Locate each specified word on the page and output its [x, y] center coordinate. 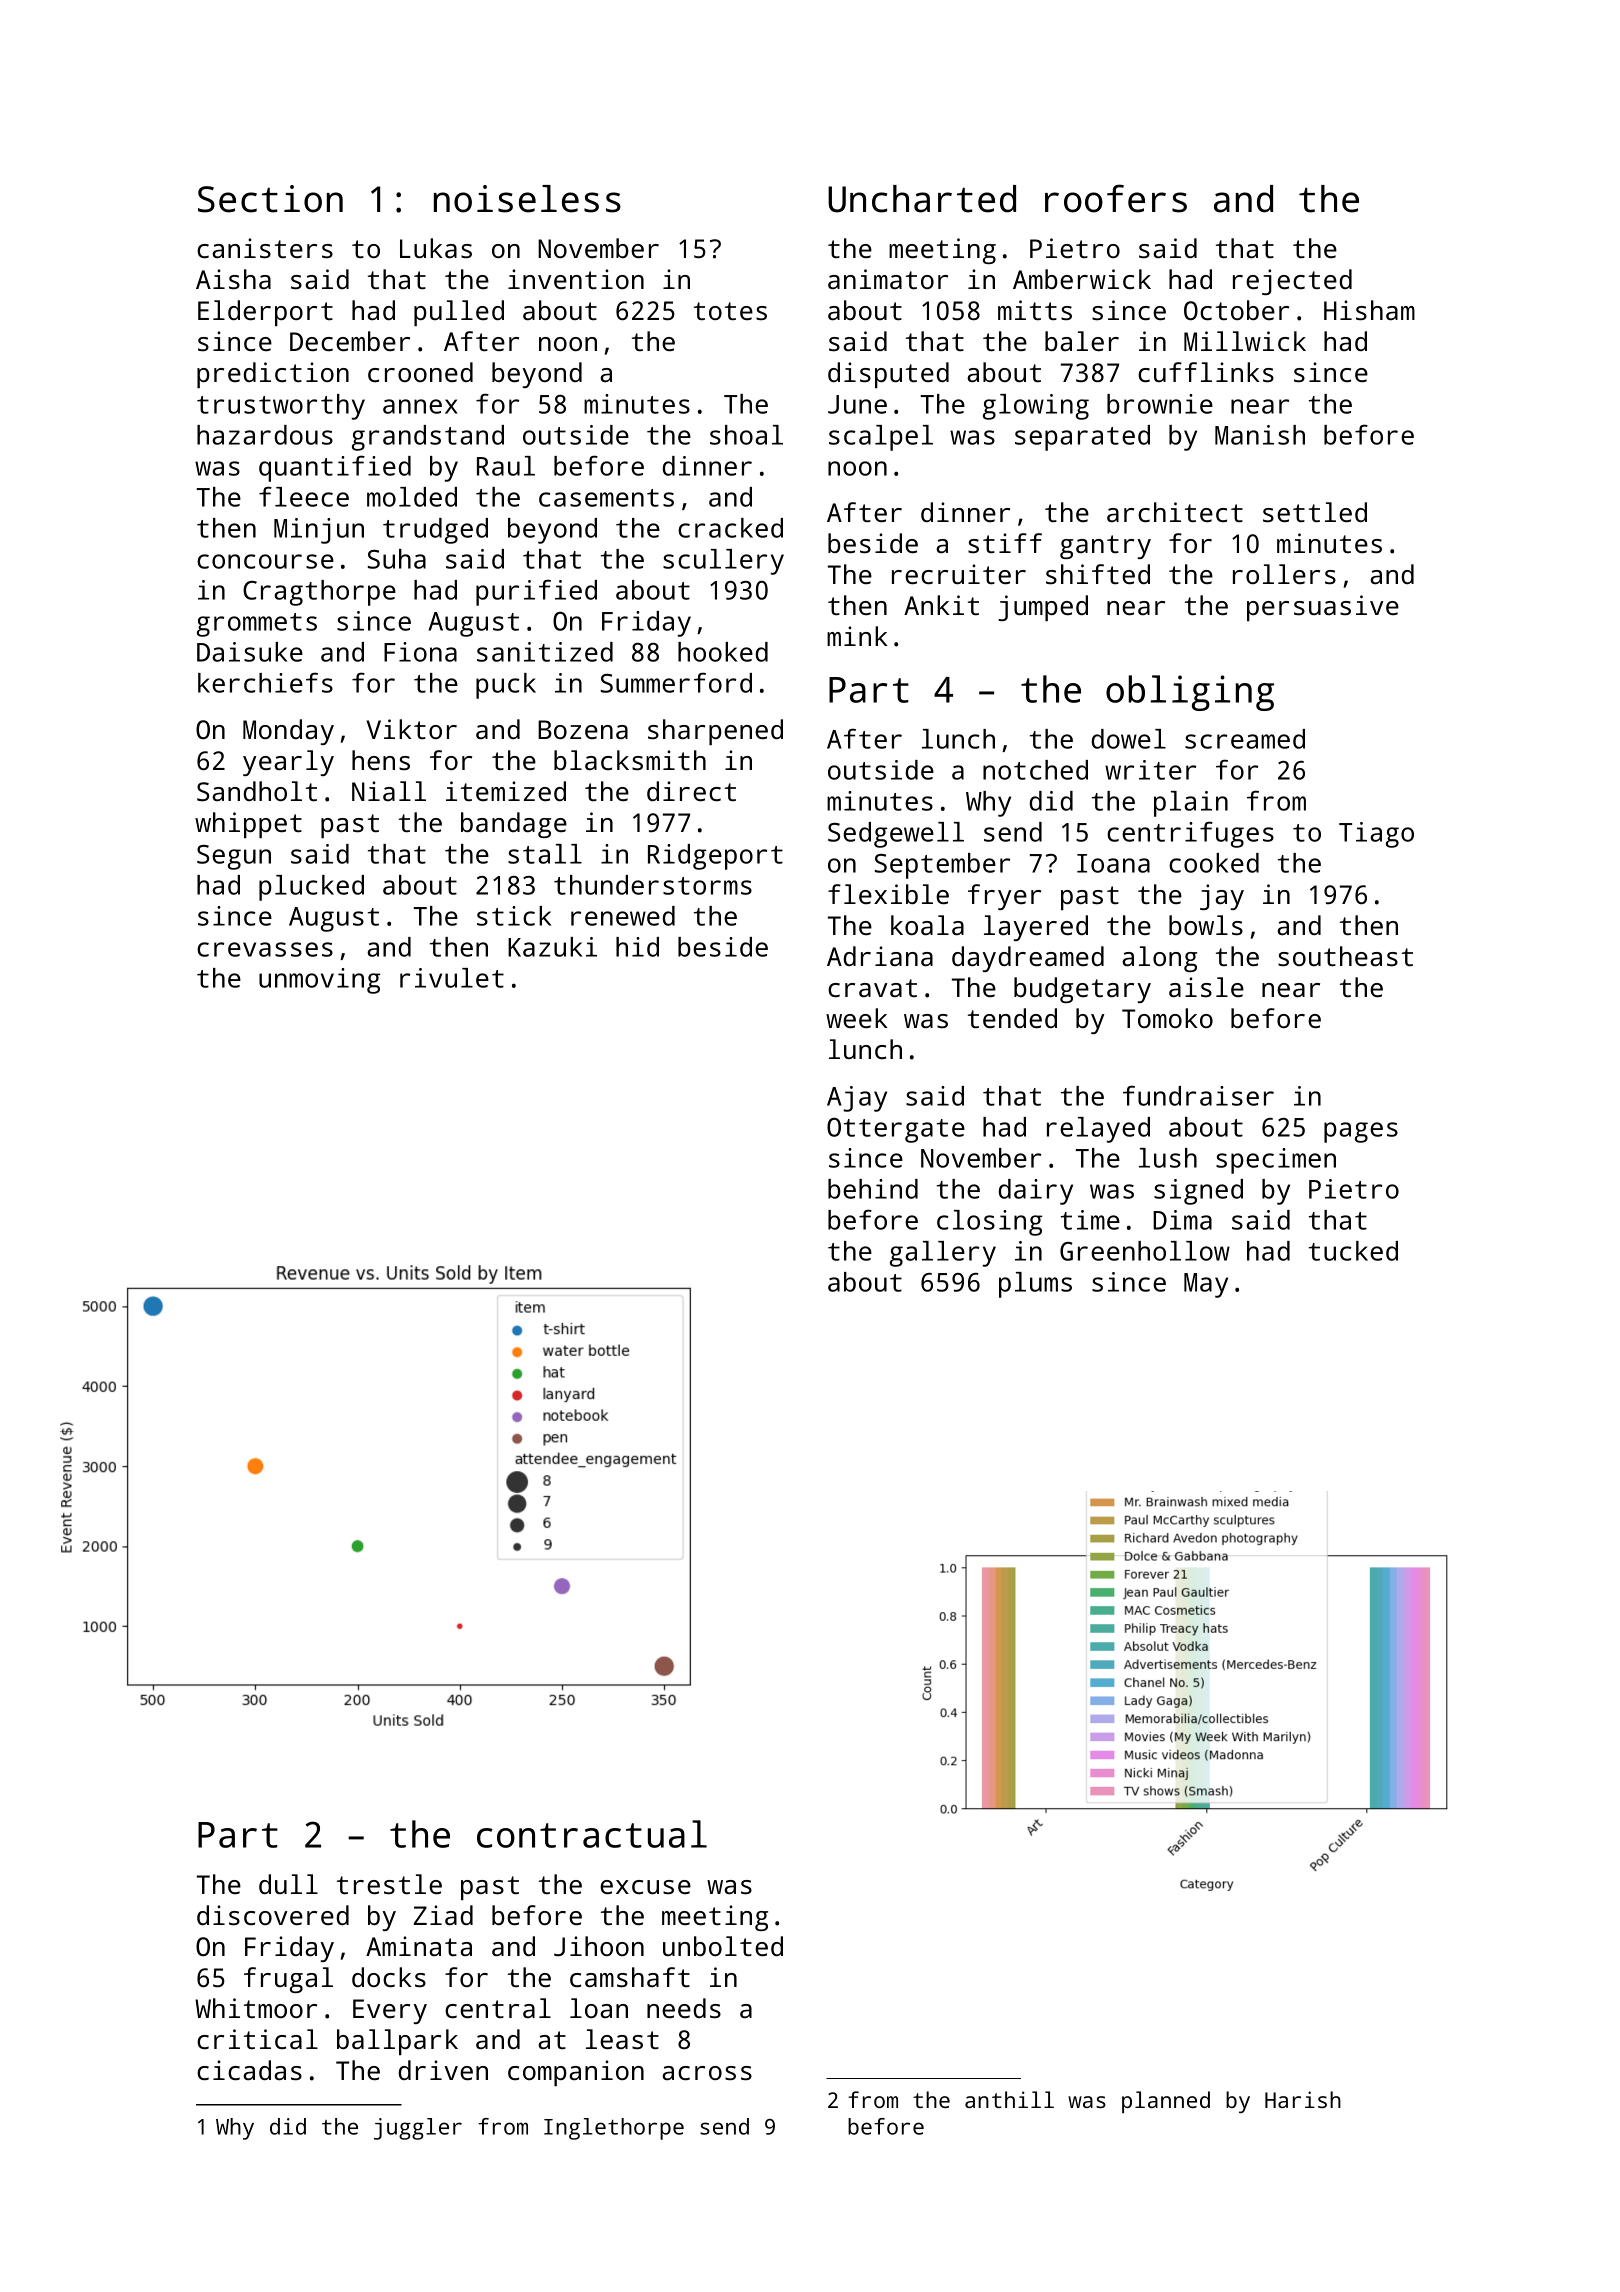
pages [1361, 1132]
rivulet [452, 978]
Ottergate [896, 1130]
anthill [1009, 2099]
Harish [1303, 2099]
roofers [1116, 198]
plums [1035, 1285]
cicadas [249, 2070]
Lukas [436, 248]
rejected [1292, 282]
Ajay [857, 1099]
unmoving [319, 981]
